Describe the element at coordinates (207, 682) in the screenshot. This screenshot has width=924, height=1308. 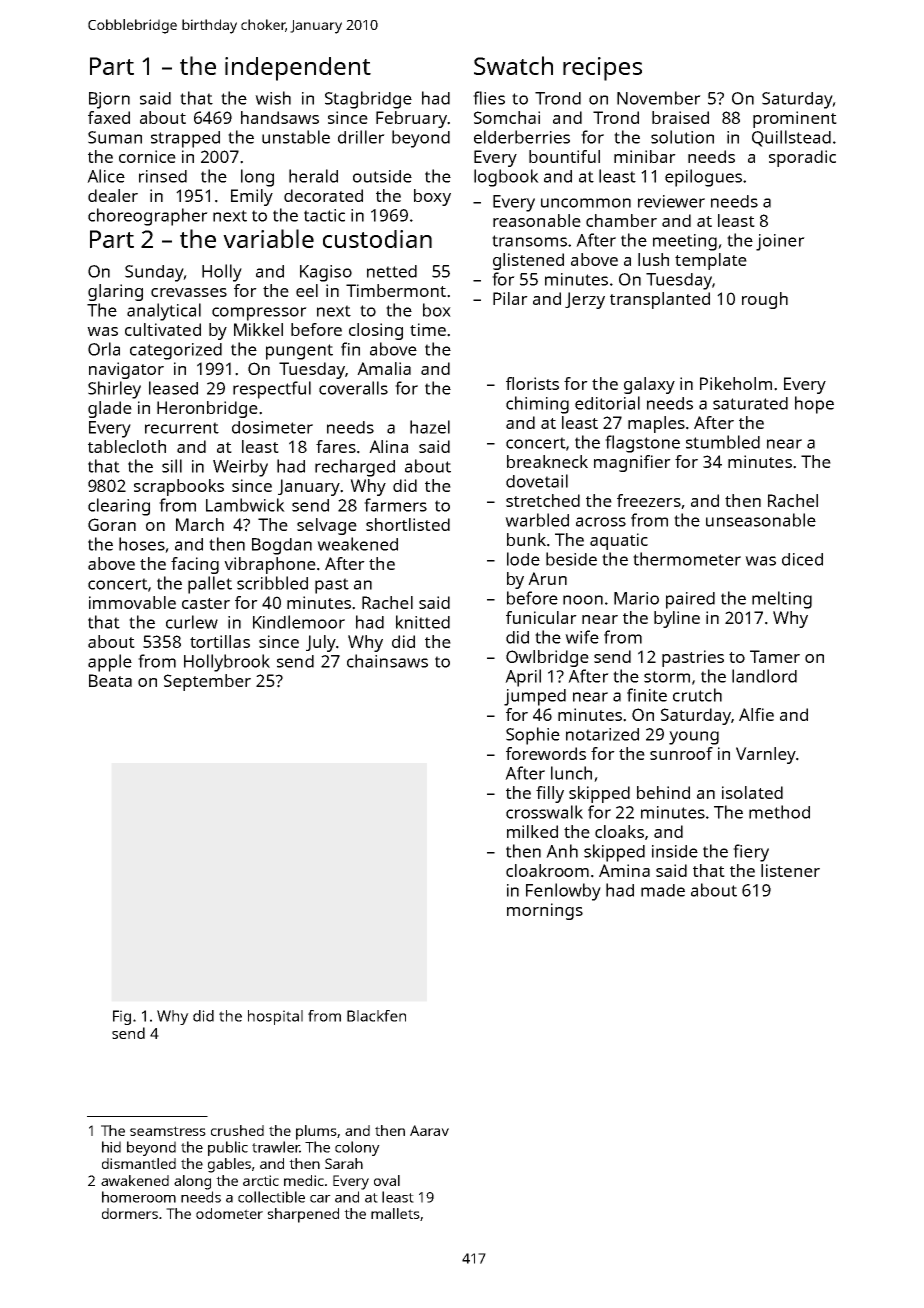
I see `September` at that location.
